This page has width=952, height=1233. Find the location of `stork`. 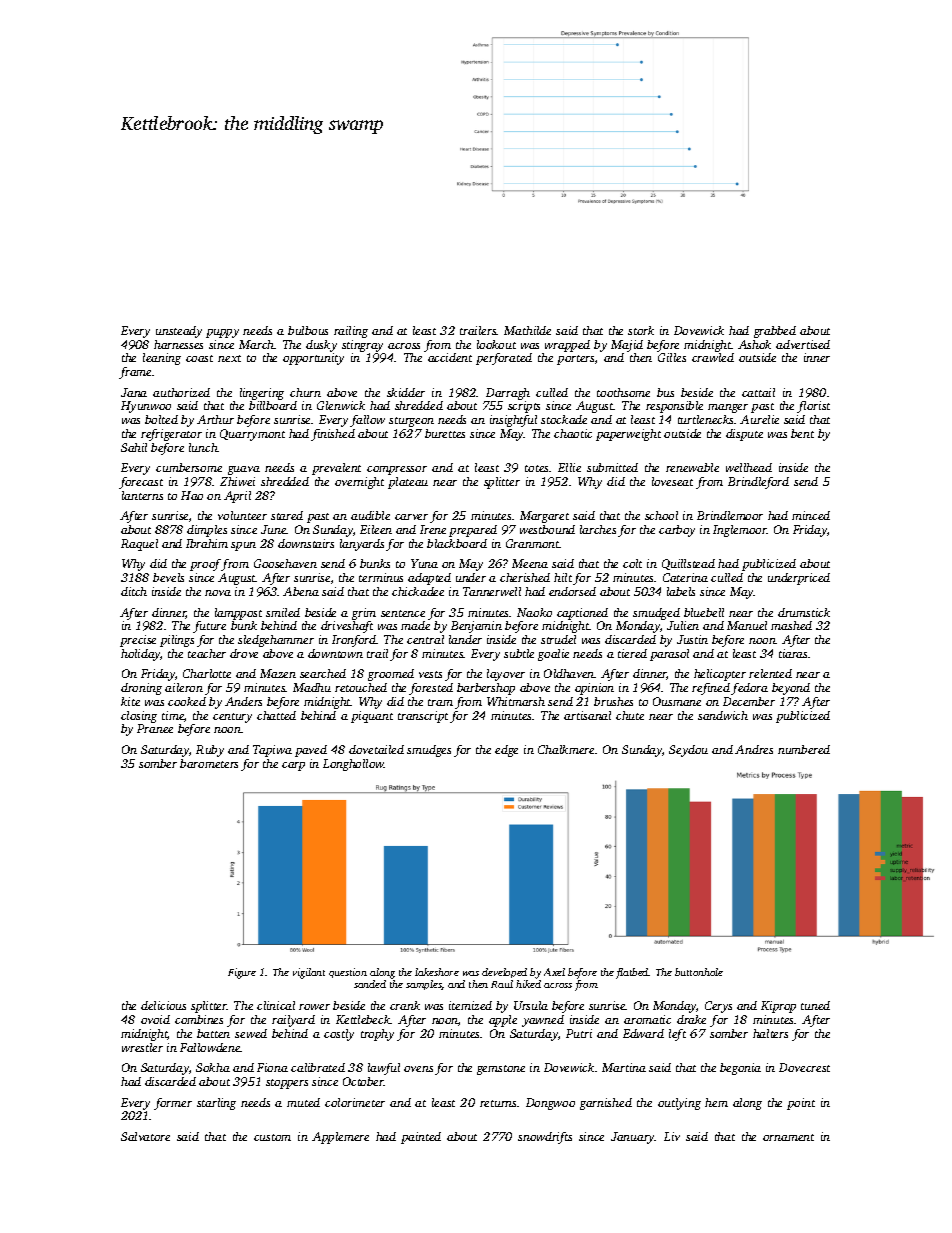

stork is located at coordinates (641, 330).
